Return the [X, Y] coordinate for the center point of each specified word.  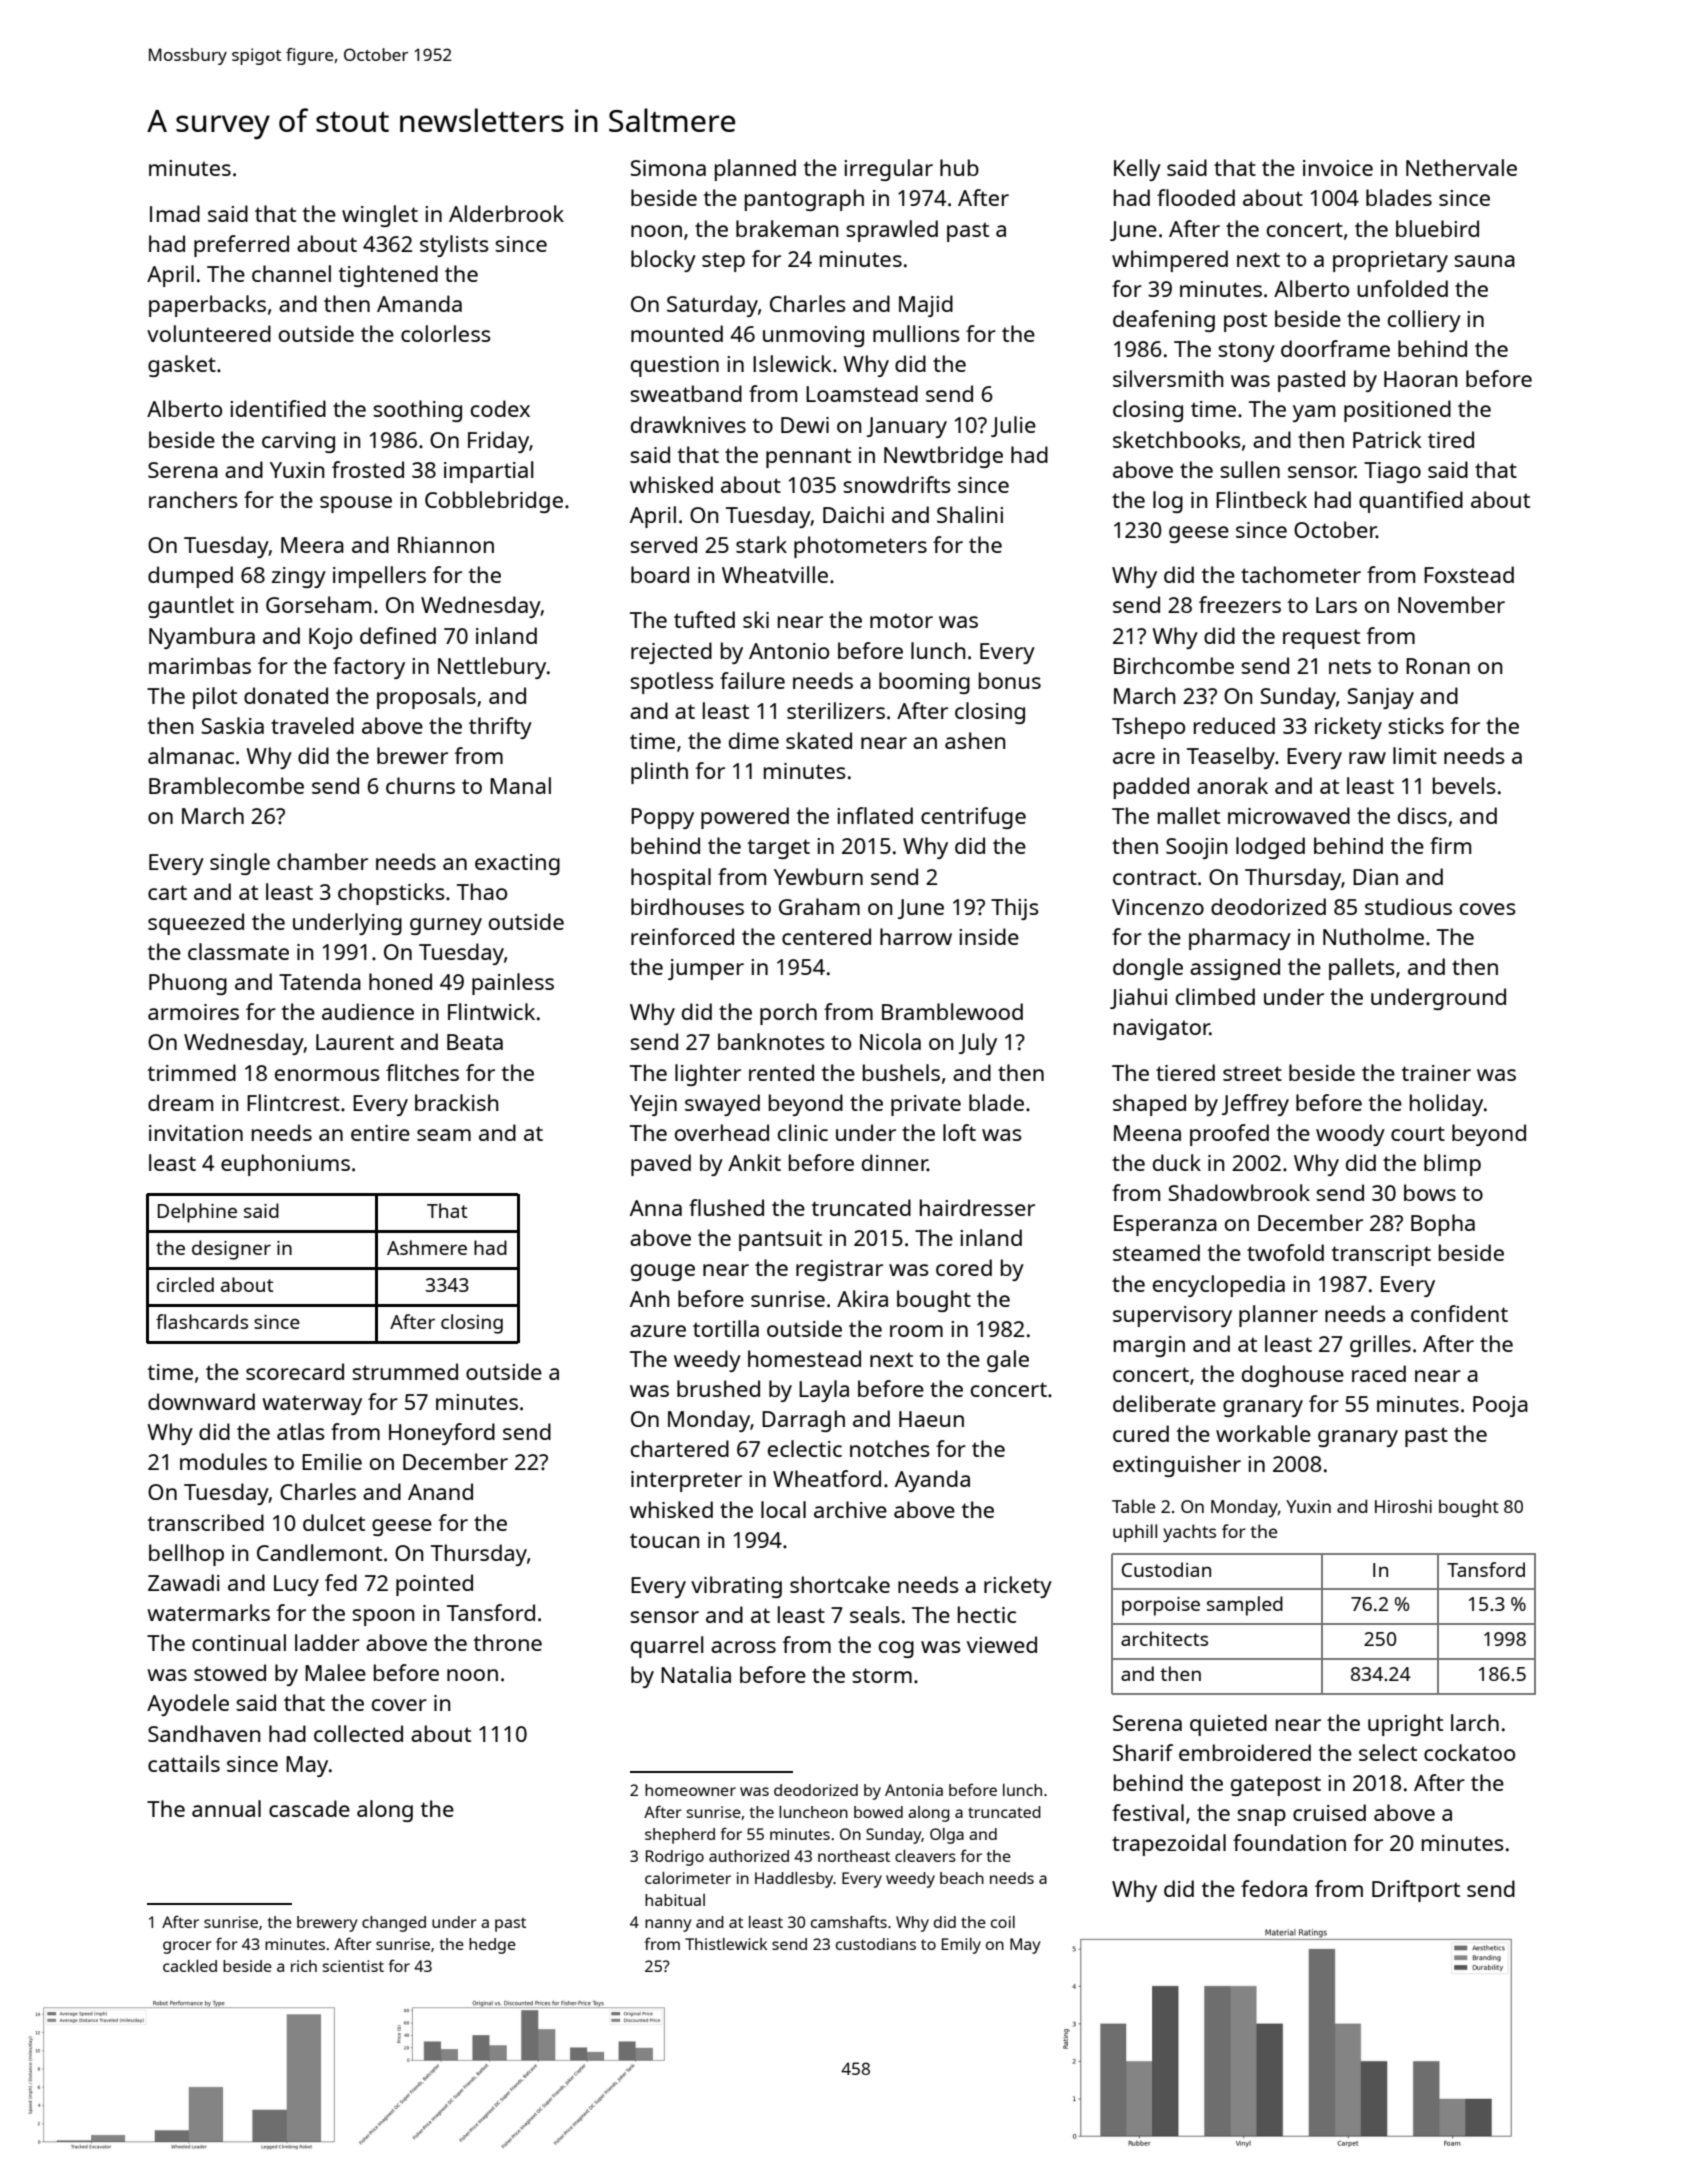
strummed [405, 1371]
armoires [193, 1012]
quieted [1228, 1725]
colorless [446, 333]
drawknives [688, 424]
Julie [1013, 426]
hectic [987, 1614]
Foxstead [1469, 574]
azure [658, 1331]
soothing [417, 411]
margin [1149, 1346]
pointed [434, 1585]
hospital [671, 879]
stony [1246, 352]
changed [394, 1924]
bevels [1464, 785]
